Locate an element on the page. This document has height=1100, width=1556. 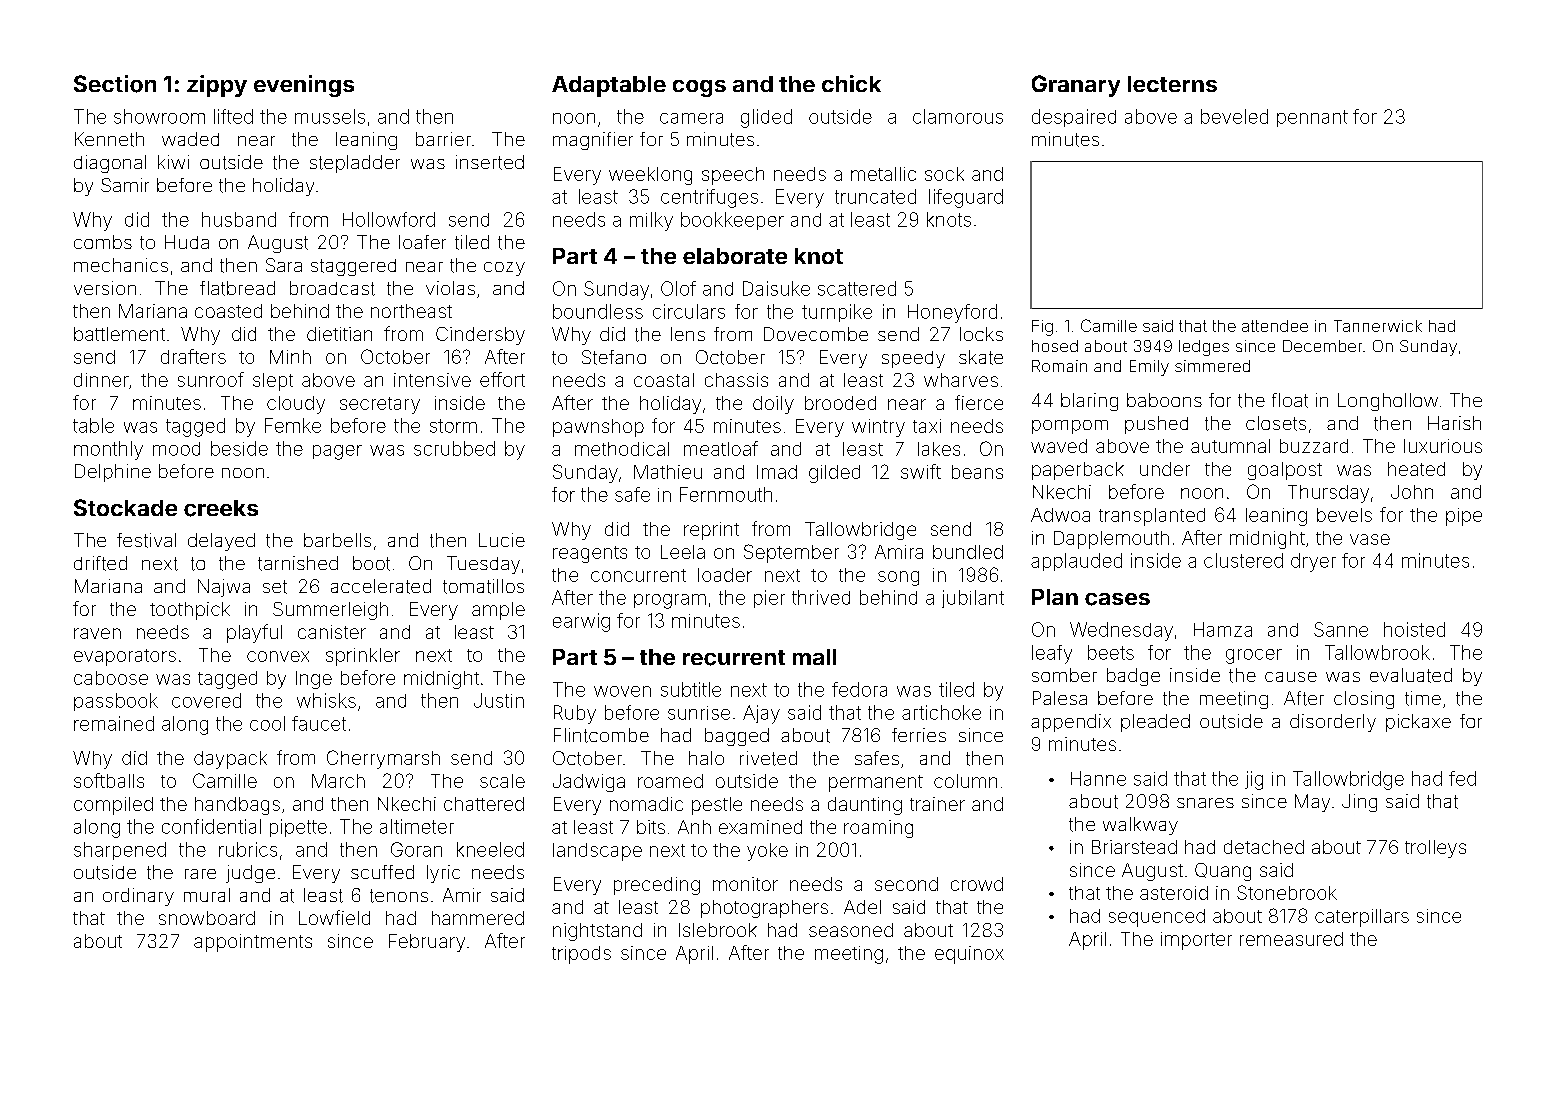
mood is located at coordinates (176, 449).
